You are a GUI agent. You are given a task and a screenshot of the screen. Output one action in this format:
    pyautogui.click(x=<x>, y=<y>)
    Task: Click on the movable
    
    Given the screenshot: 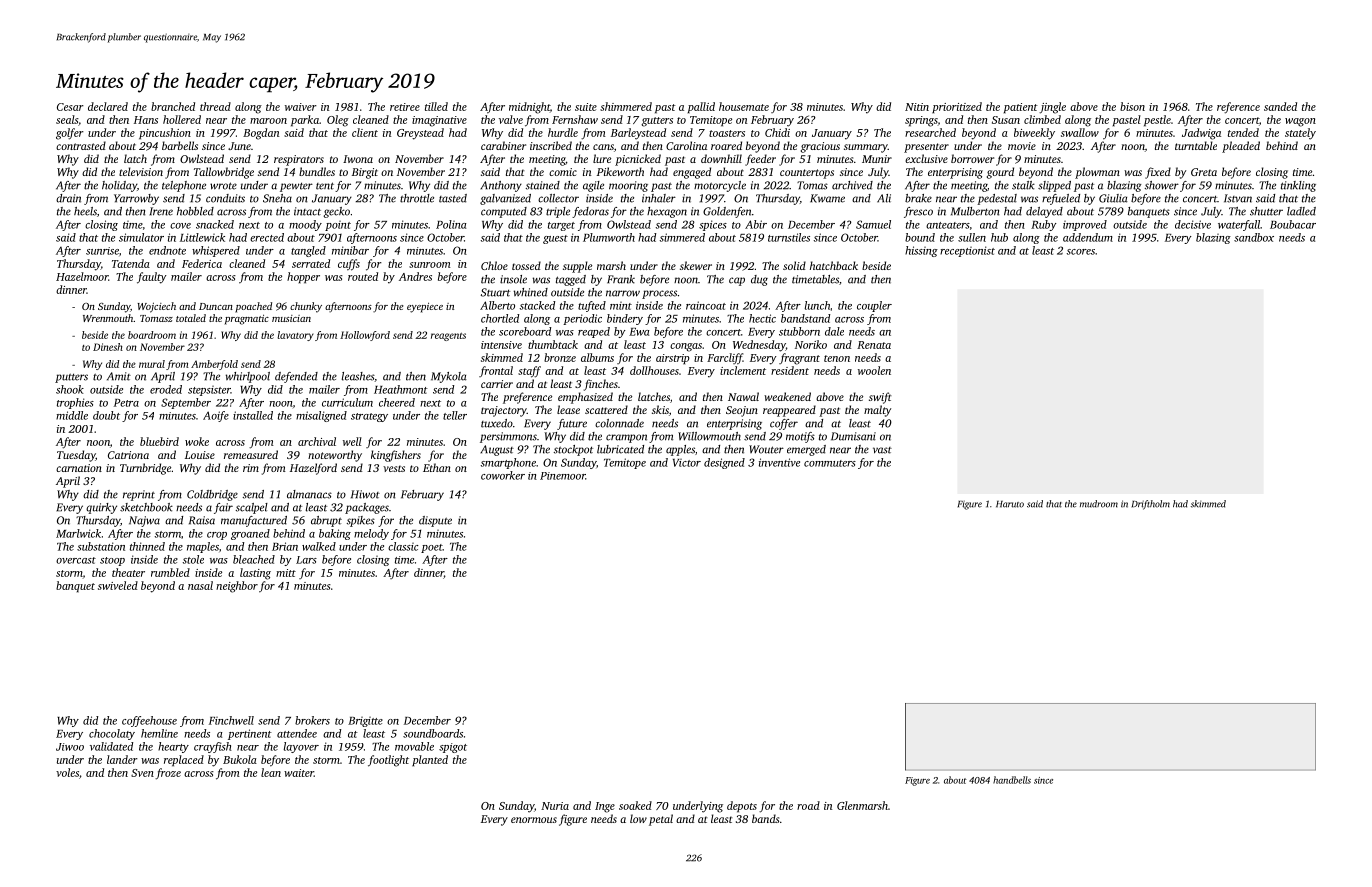 What is the action you would take?
    pyautogui.click(x=414, y=746)
